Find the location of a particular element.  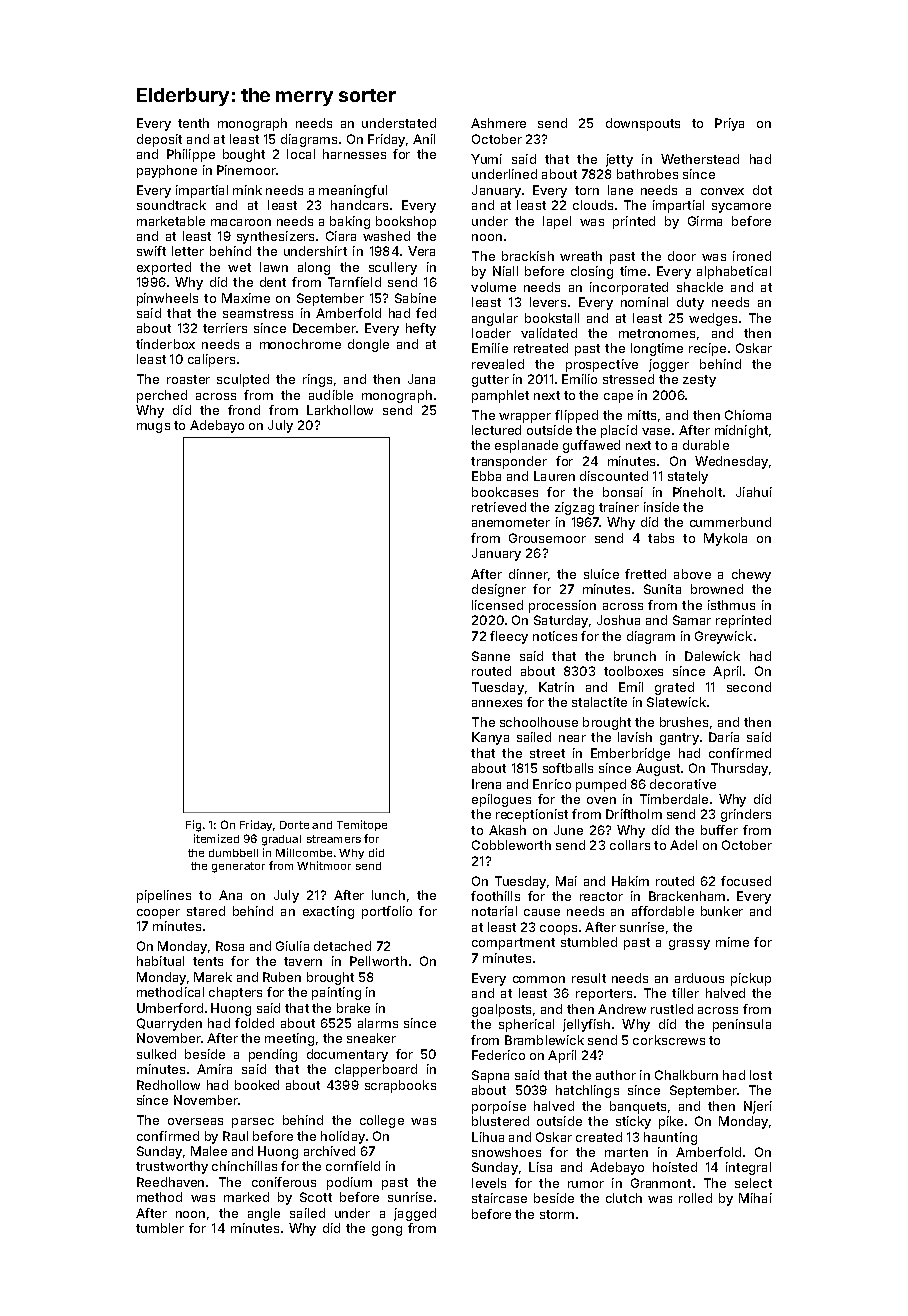

portfolio is located at coordinates (387, 912).
